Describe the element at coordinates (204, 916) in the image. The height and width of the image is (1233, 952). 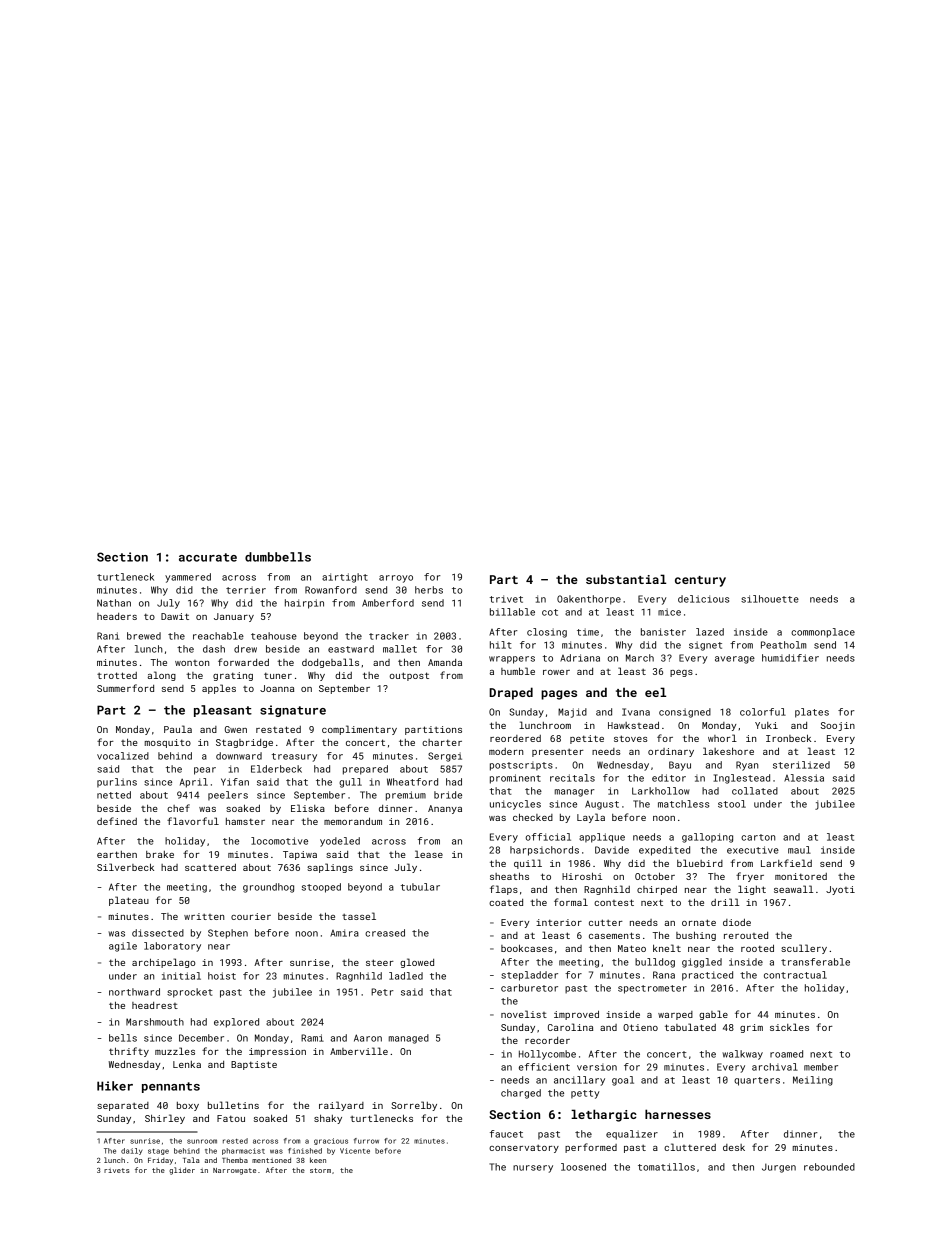
I see `written` at that location.
